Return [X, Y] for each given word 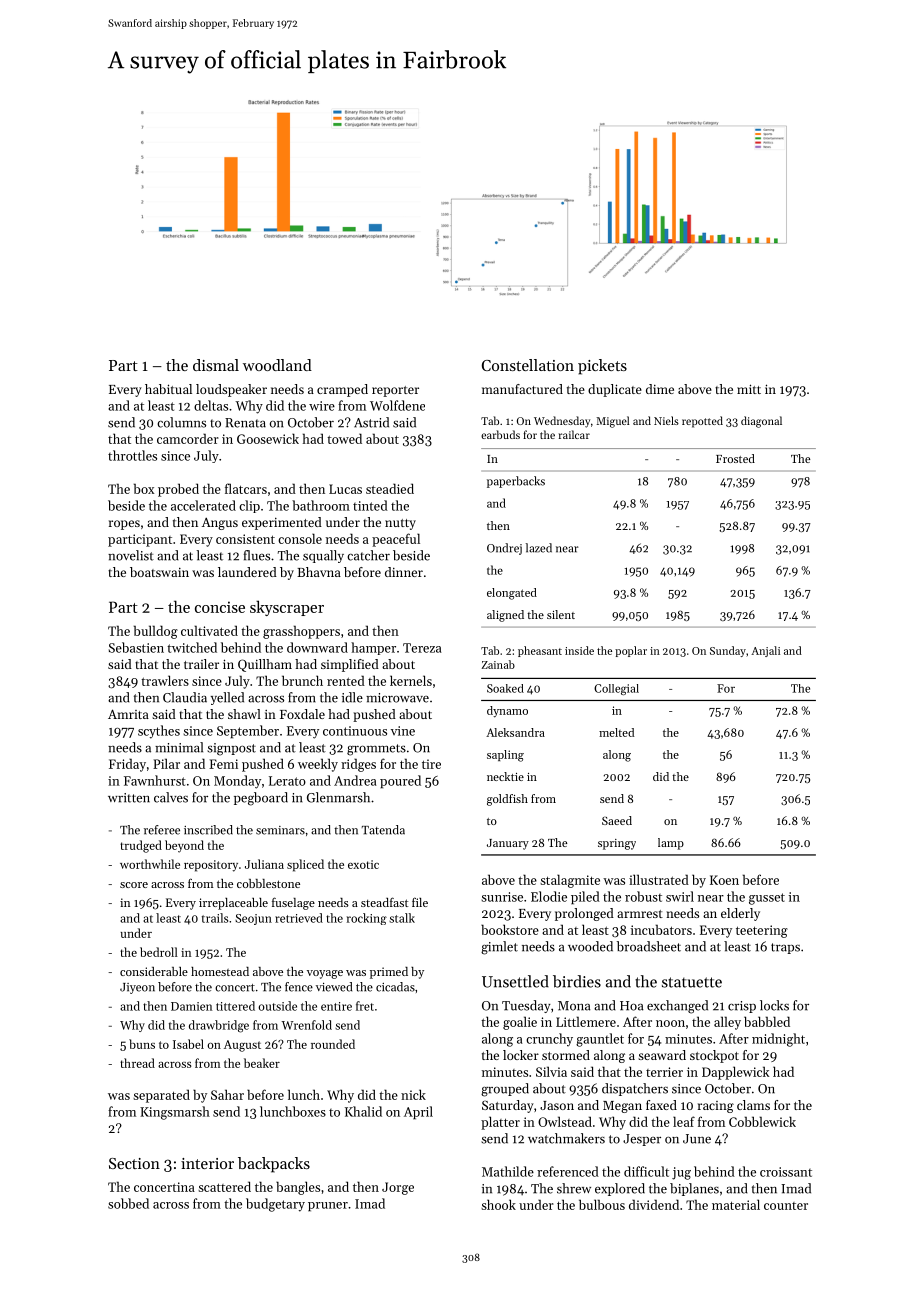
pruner [328, 1207]
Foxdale [302, 714]
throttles [132, 455]
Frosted [735, 458]
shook [498, 1204]
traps [785, 948]
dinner [404, 572]
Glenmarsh [338, 797]
